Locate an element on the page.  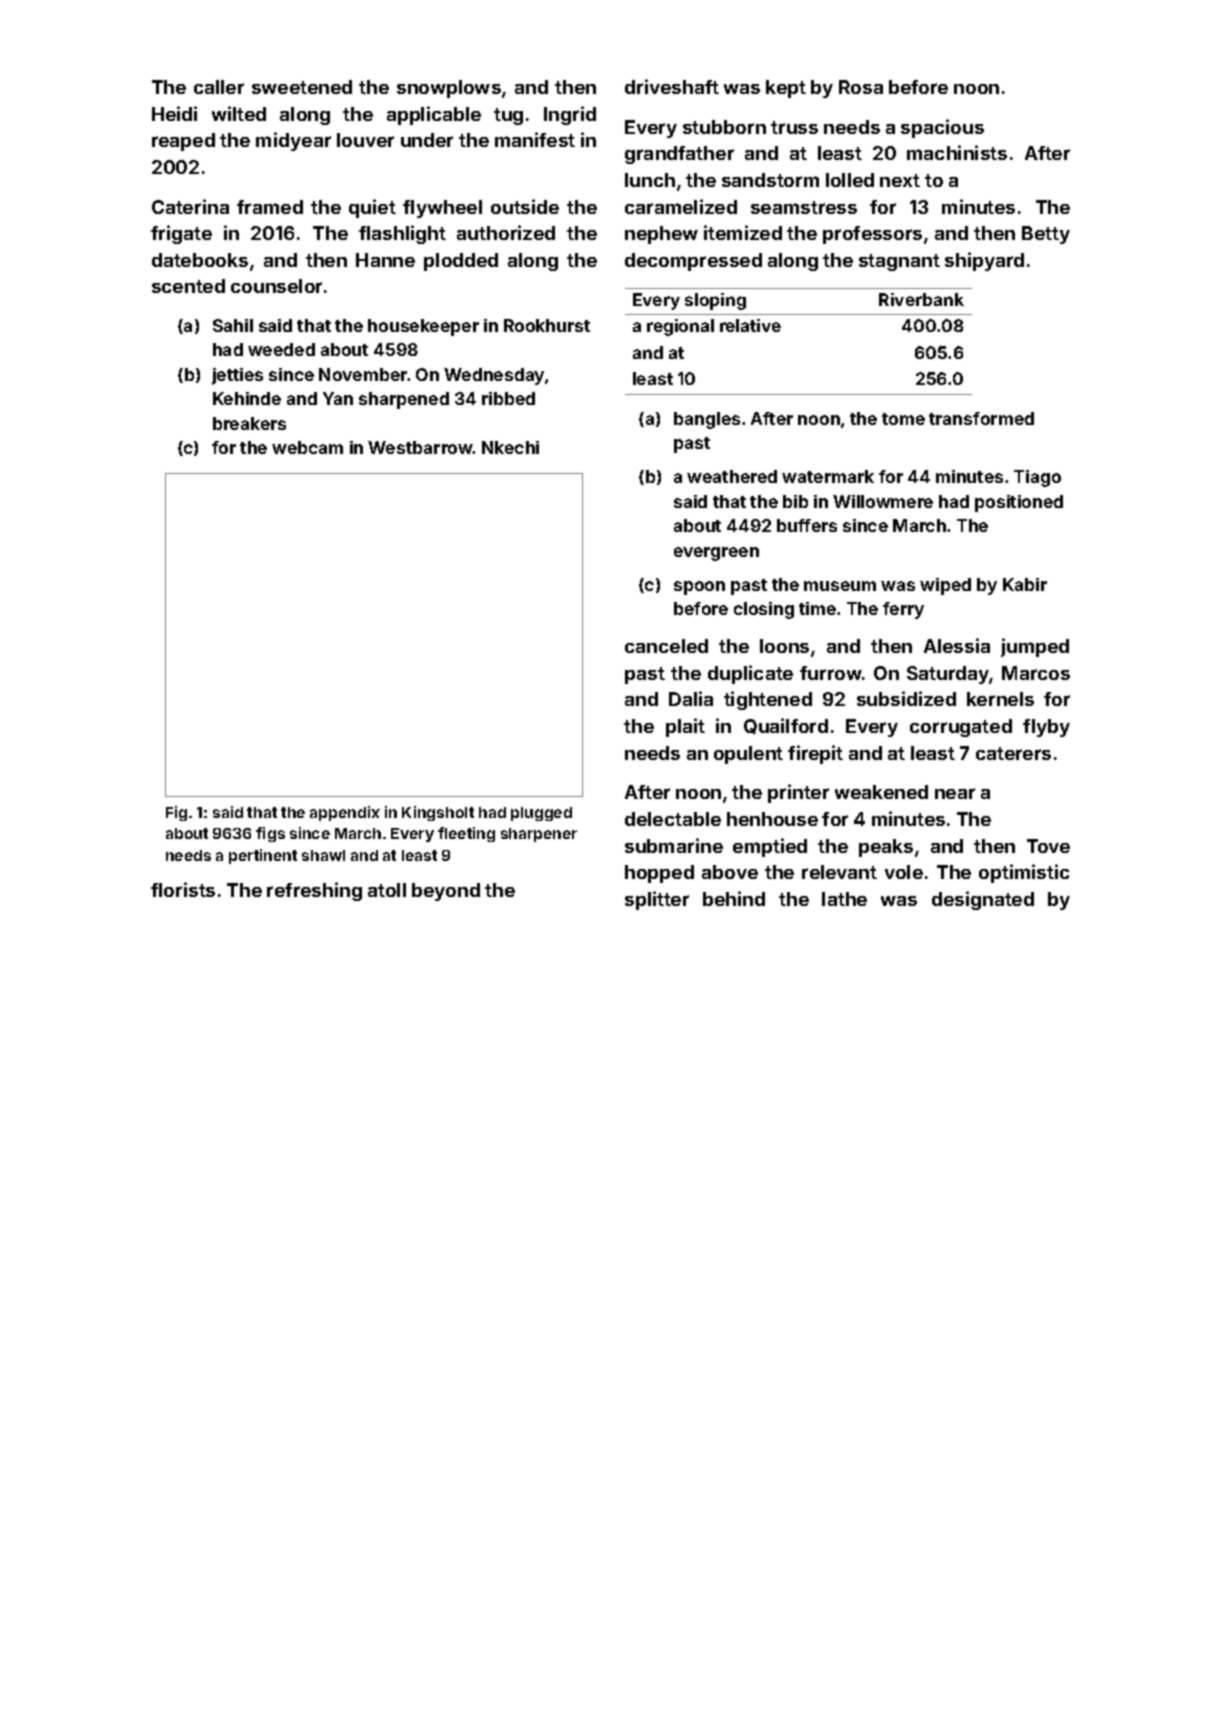
vole is located at coordinates (904, 872).
